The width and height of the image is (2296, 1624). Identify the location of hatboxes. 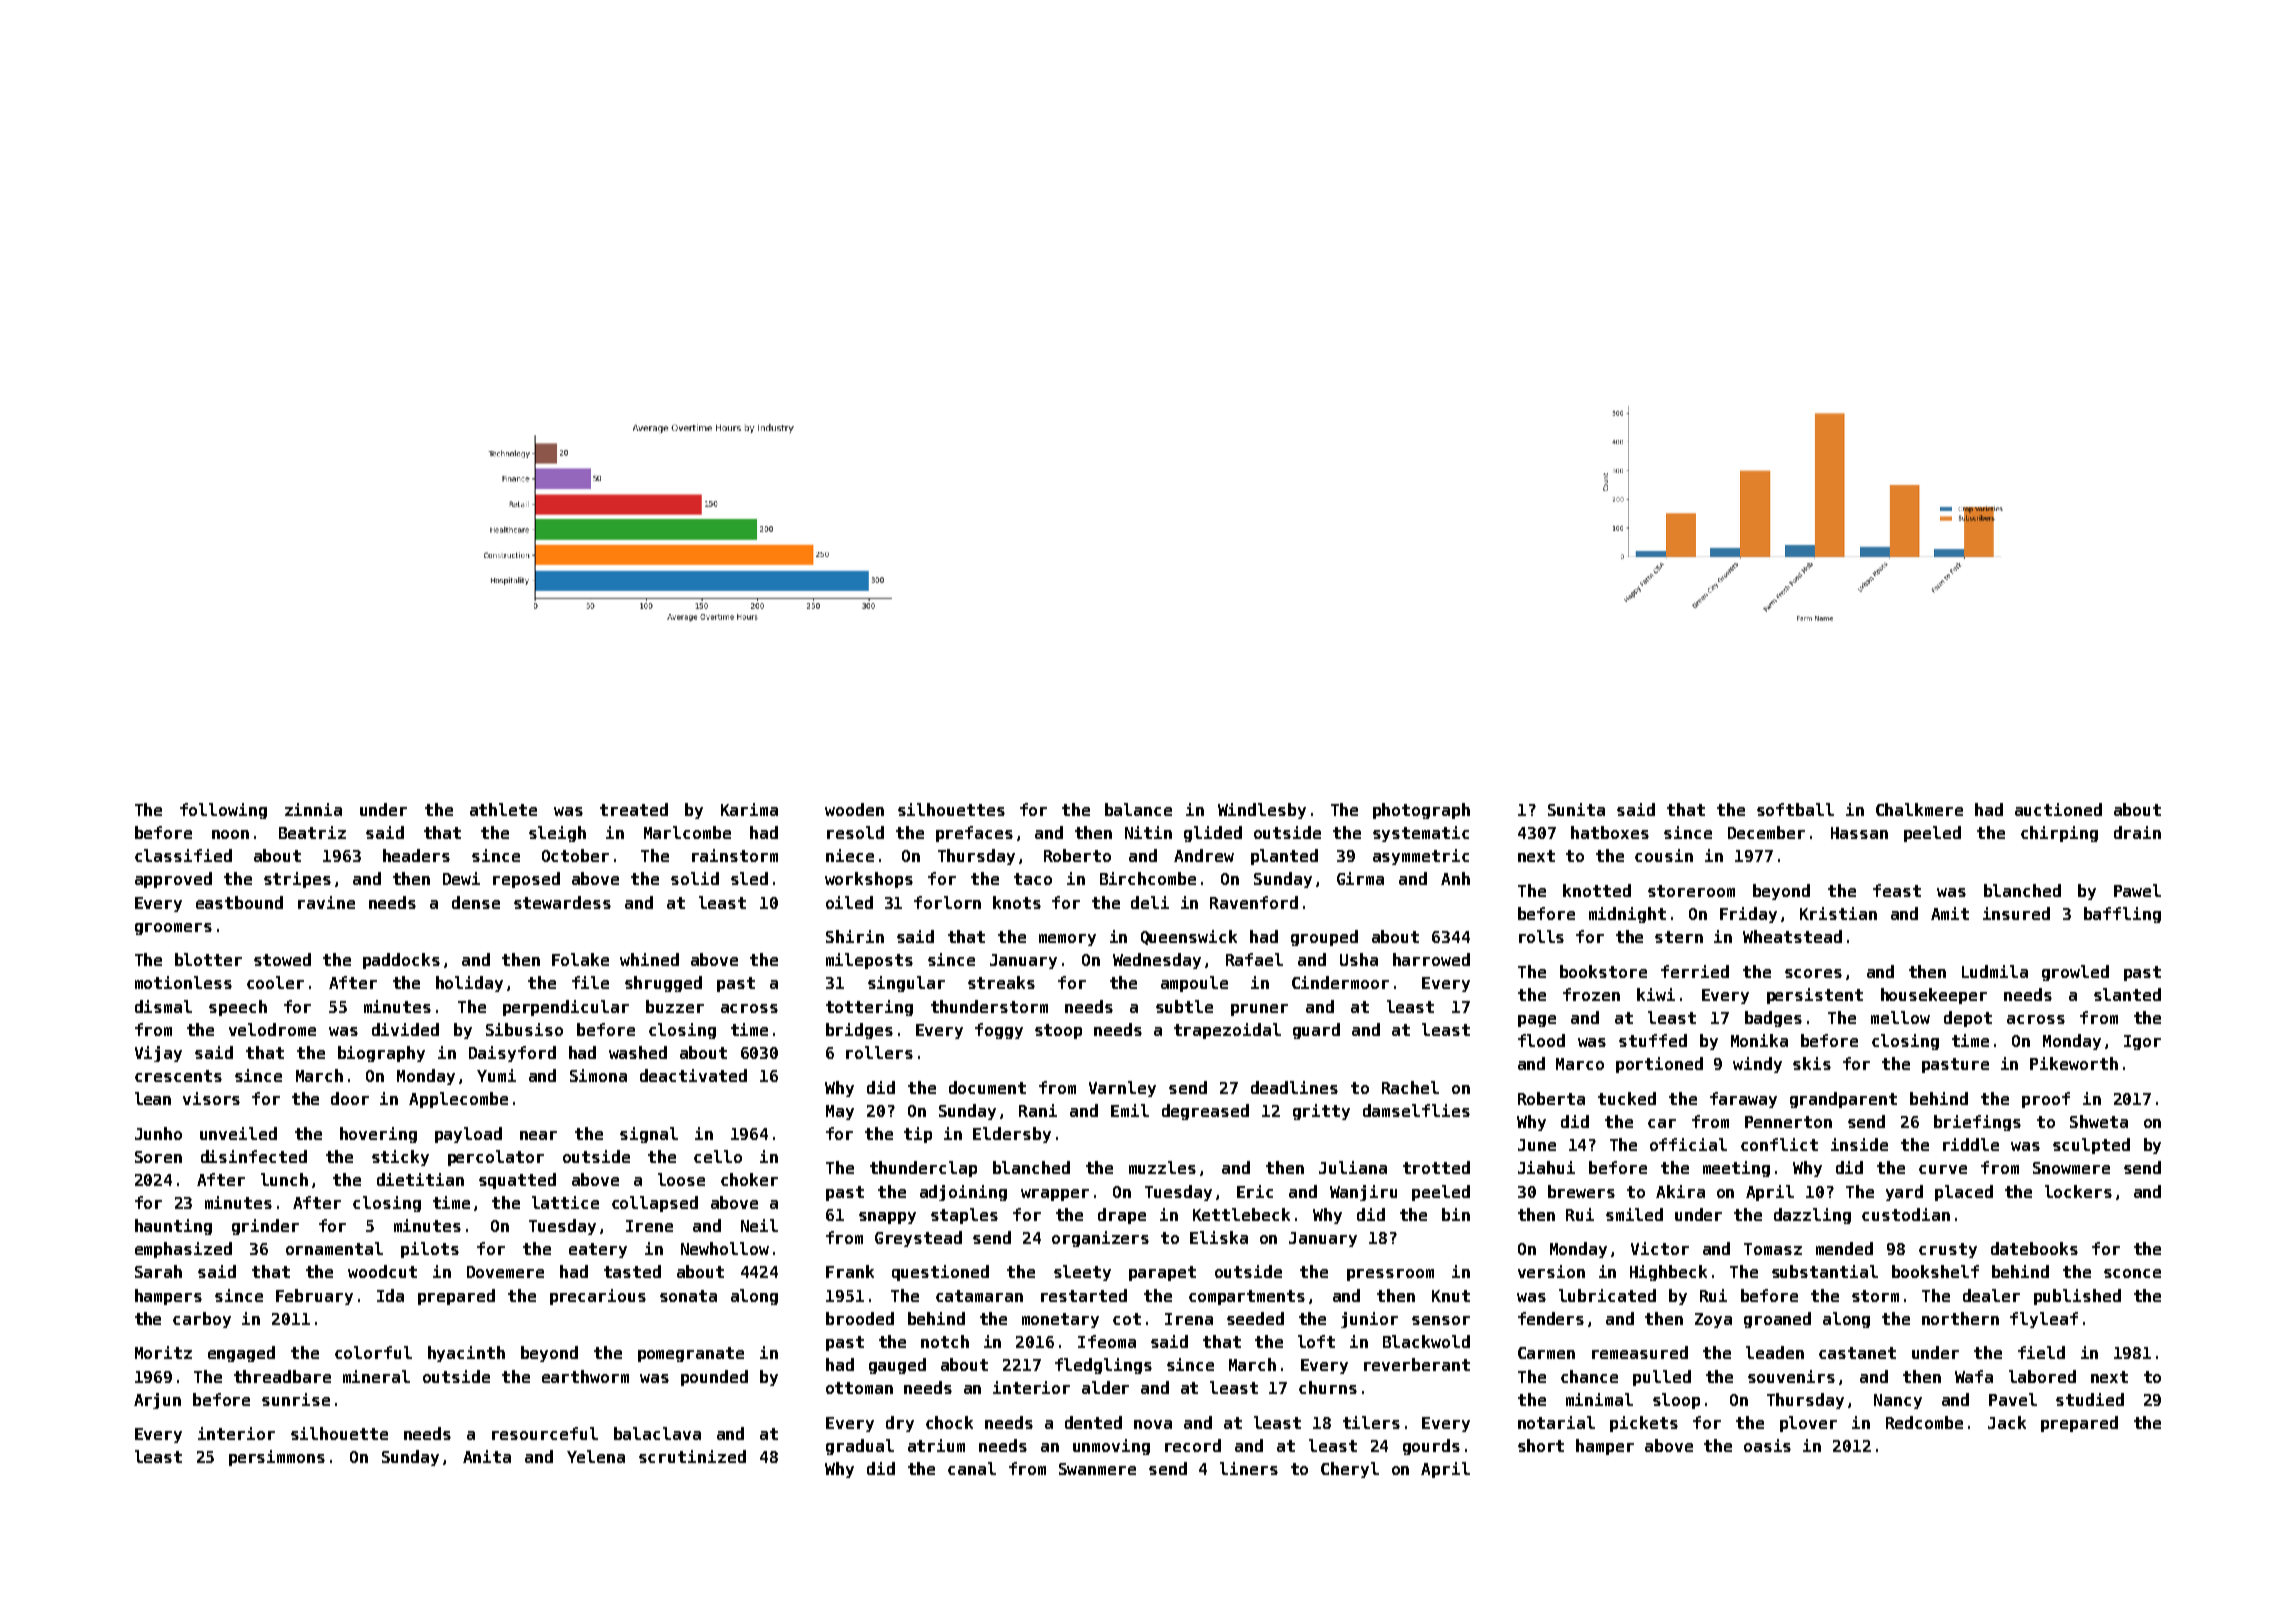
(1610, 832).
